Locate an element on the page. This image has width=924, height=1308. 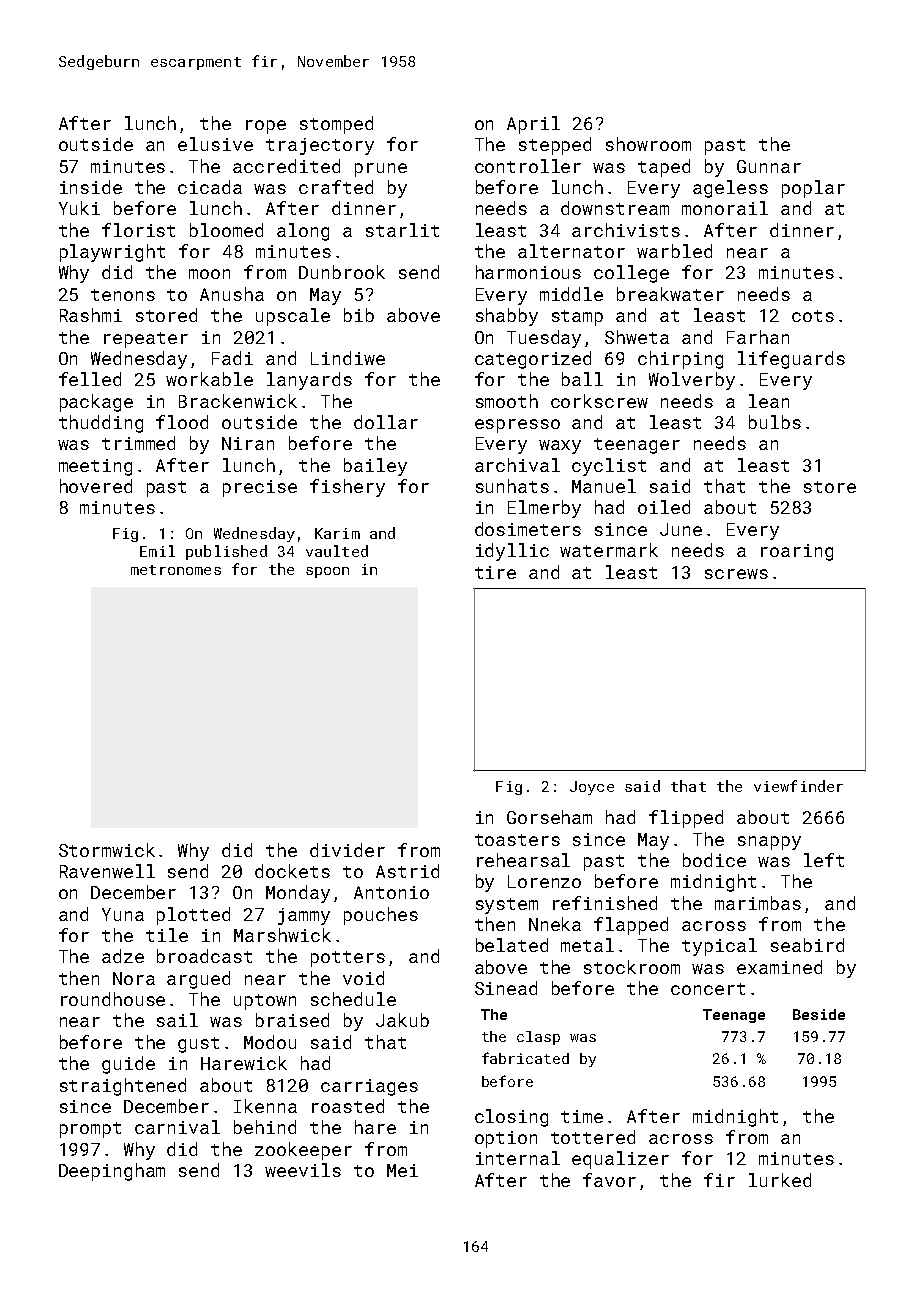
weevils is located at coordinates (303, 1170).
